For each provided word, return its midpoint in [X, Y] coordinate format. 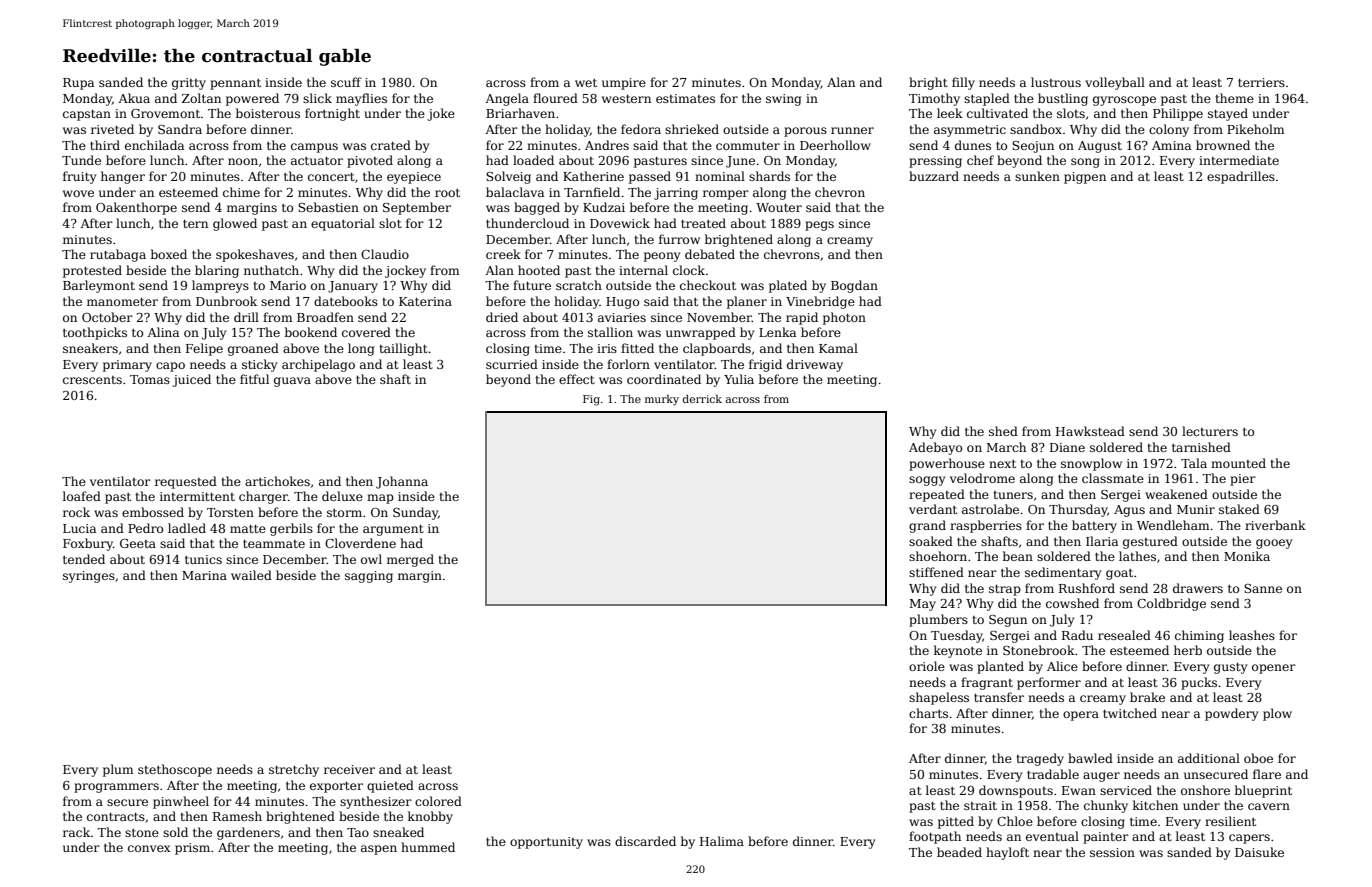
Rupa [78, 84]
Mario [288, 285]
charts [928, 713]
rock [76, 512]
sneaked [398, 832]
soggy [927, 481]
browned [1223, 145]
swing [783, 100]
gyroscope [1124, 101]
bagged [537, 208]
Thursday [1078, 510]
